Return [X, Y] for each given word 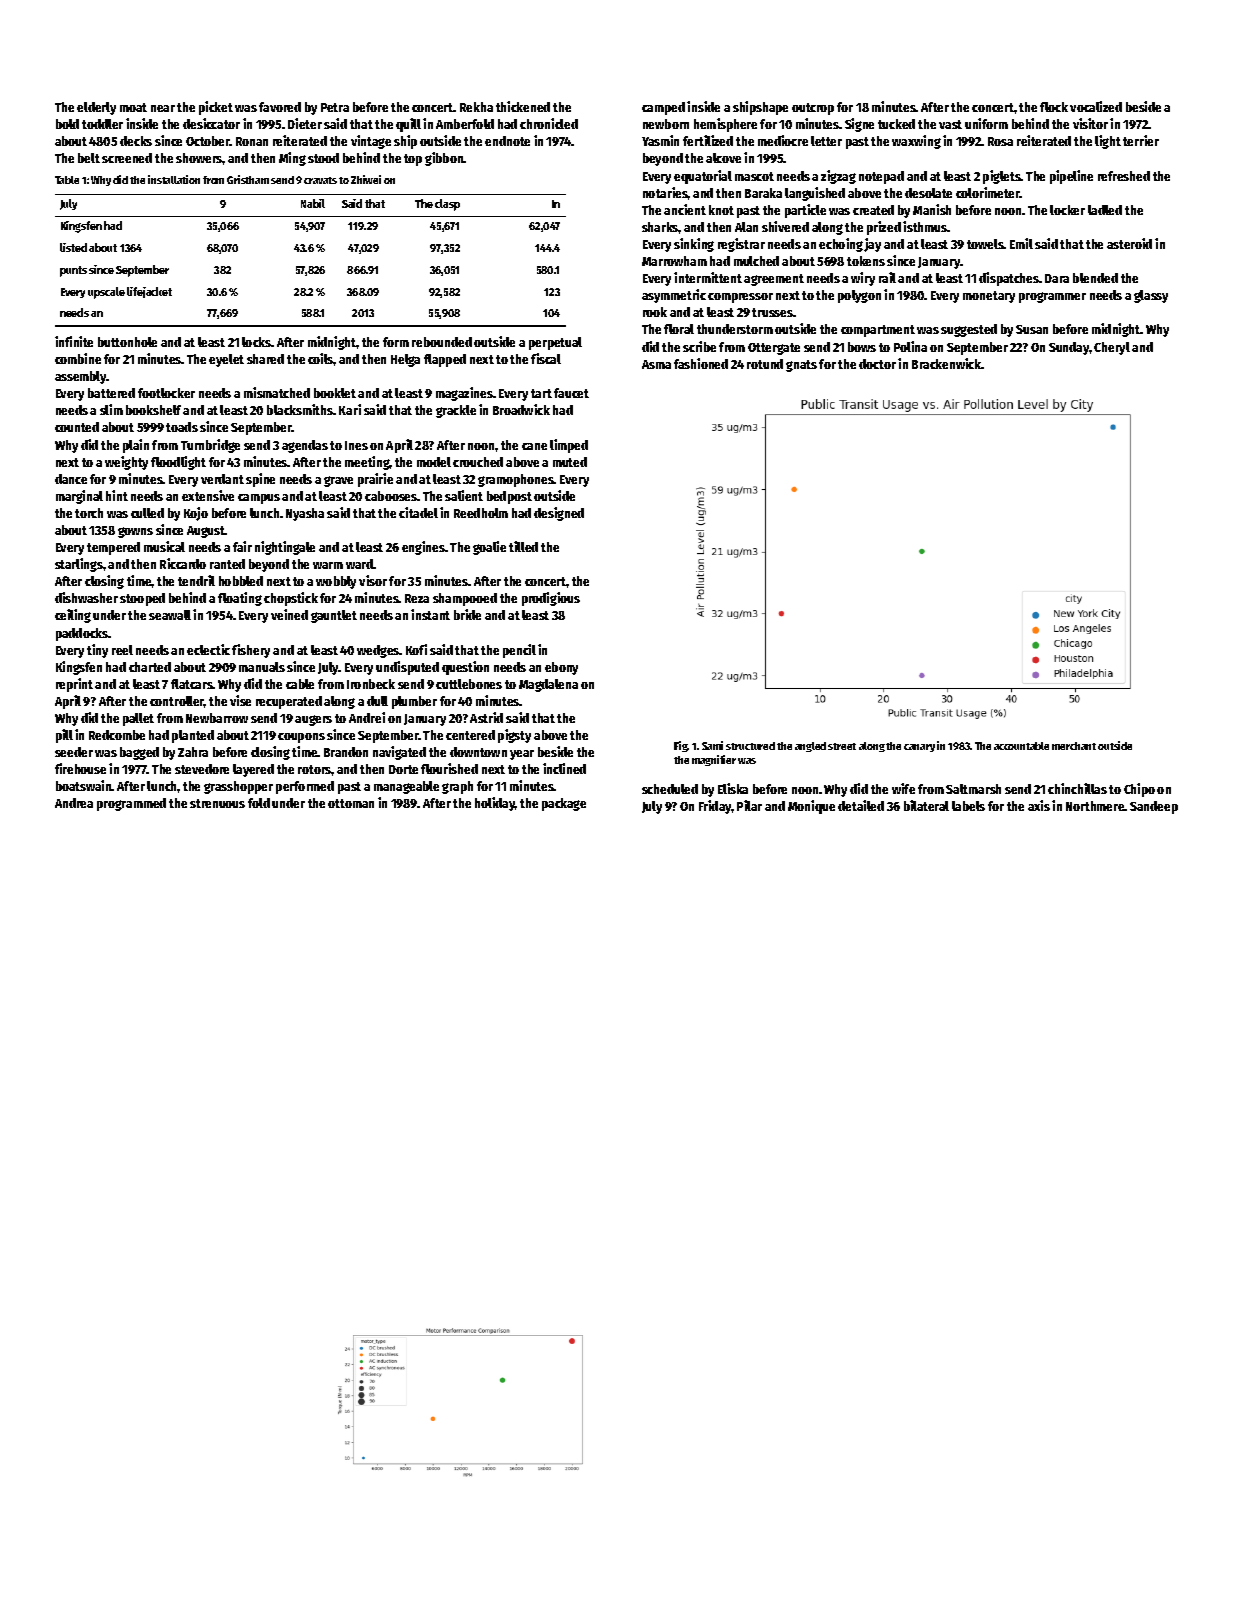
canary [919, 748]
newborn [666, 124]
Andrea [74, 803]
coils [321, 358]
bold [67, 124]
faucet [571, 393]
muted [570, 462]
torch [89, 513]
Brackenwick [947, 363]
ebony [561, 668]
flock [1054, 107]
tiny [97, 651]
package [564, 804]
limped [569, 446]
